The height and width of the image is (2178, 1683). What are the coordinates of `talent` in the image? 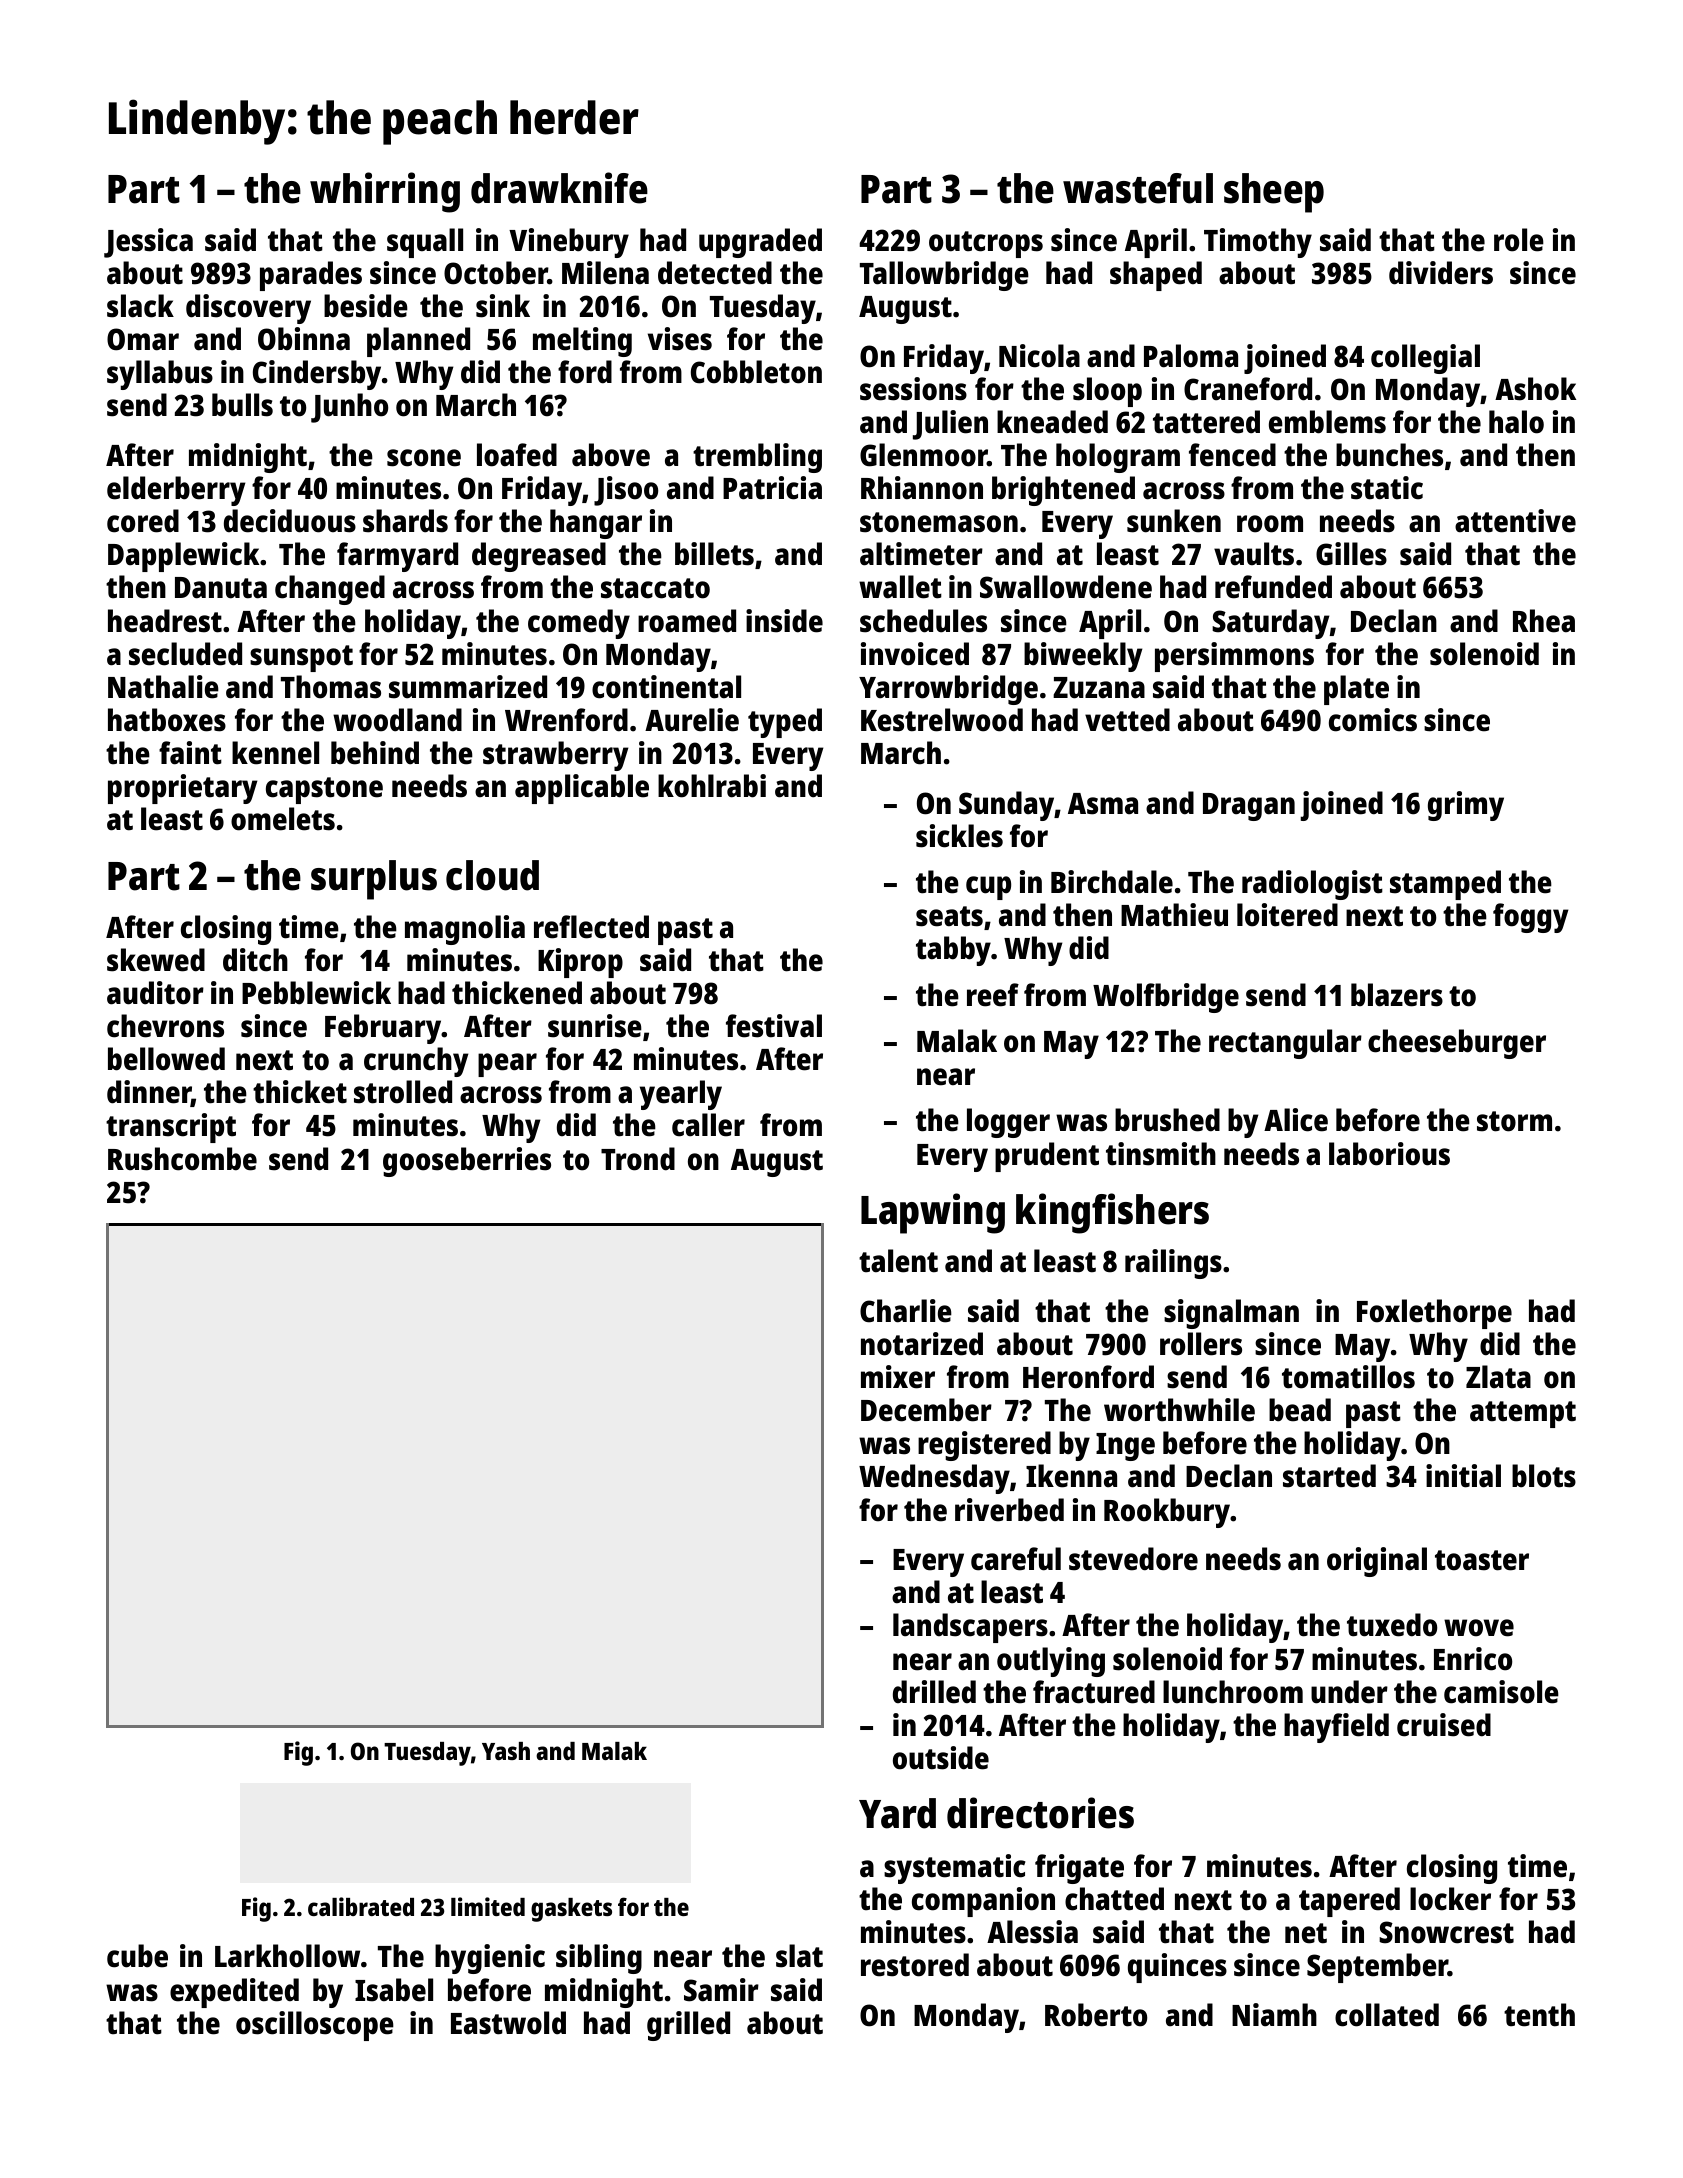 It's located at (898, 1261).
